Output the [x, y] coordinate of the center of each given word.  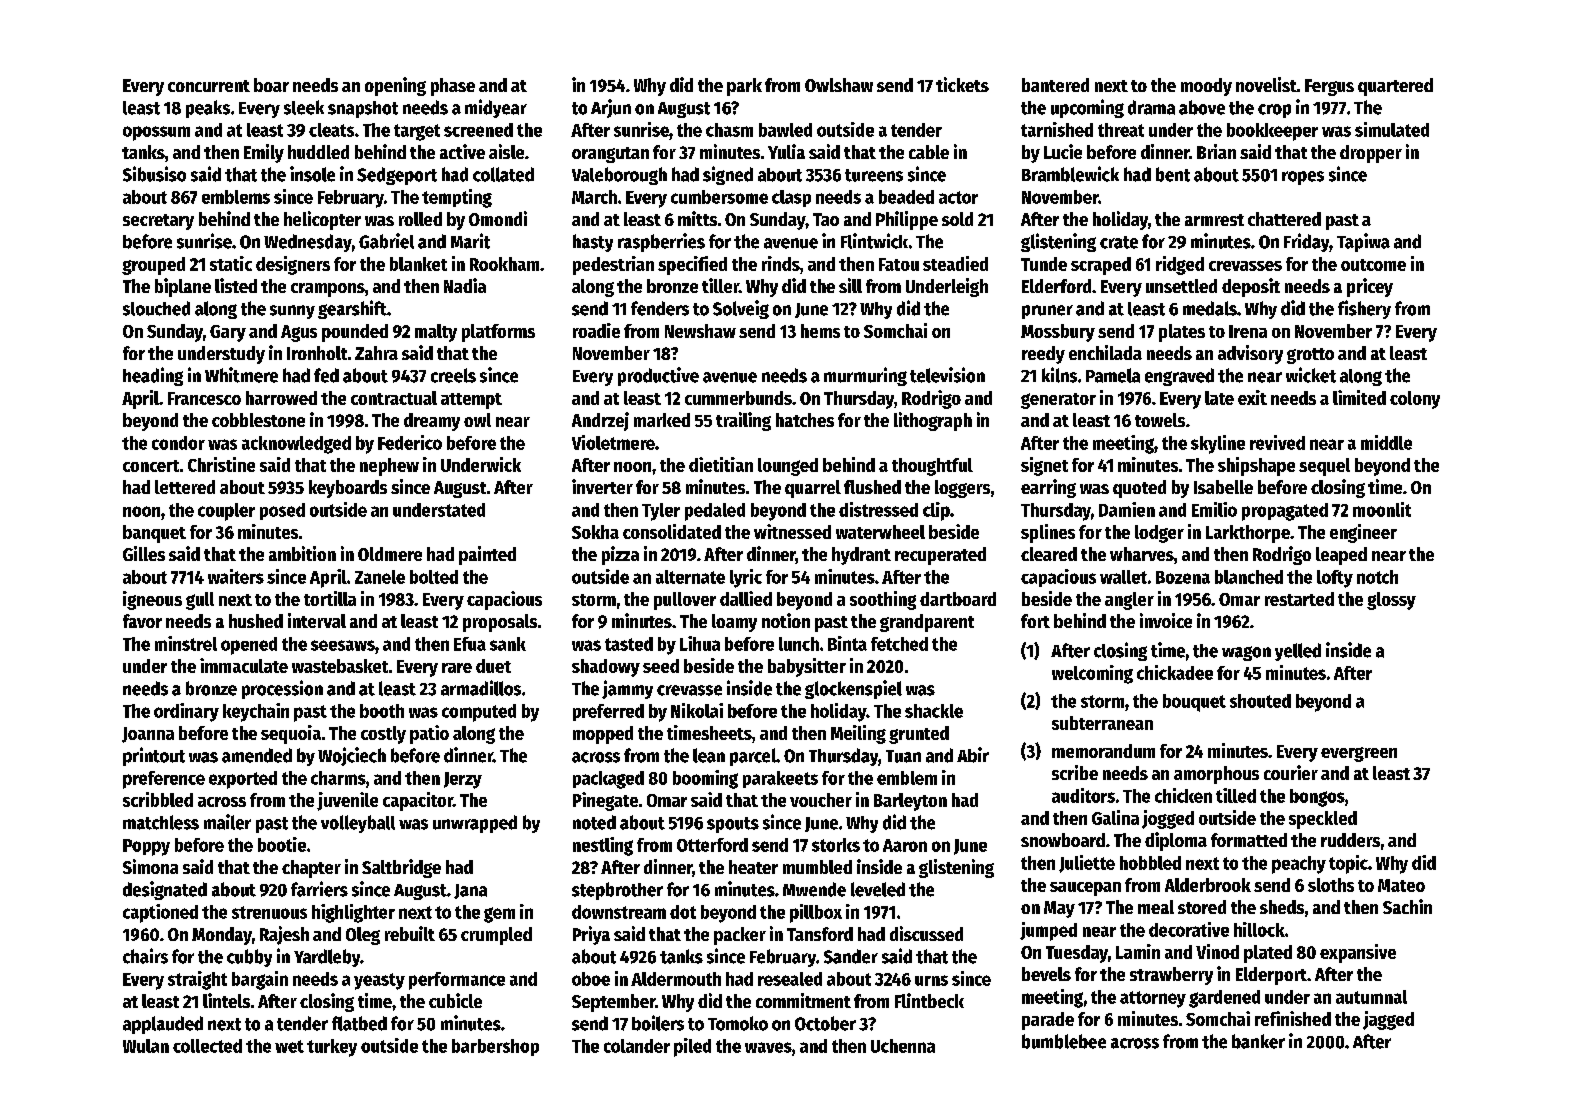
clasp [791, 198]
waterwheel [880, 532]
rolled [420, 219]
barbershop [495, 1047]
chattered [1284, 219]
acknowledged [296, 445]
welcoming [1092, 674]
